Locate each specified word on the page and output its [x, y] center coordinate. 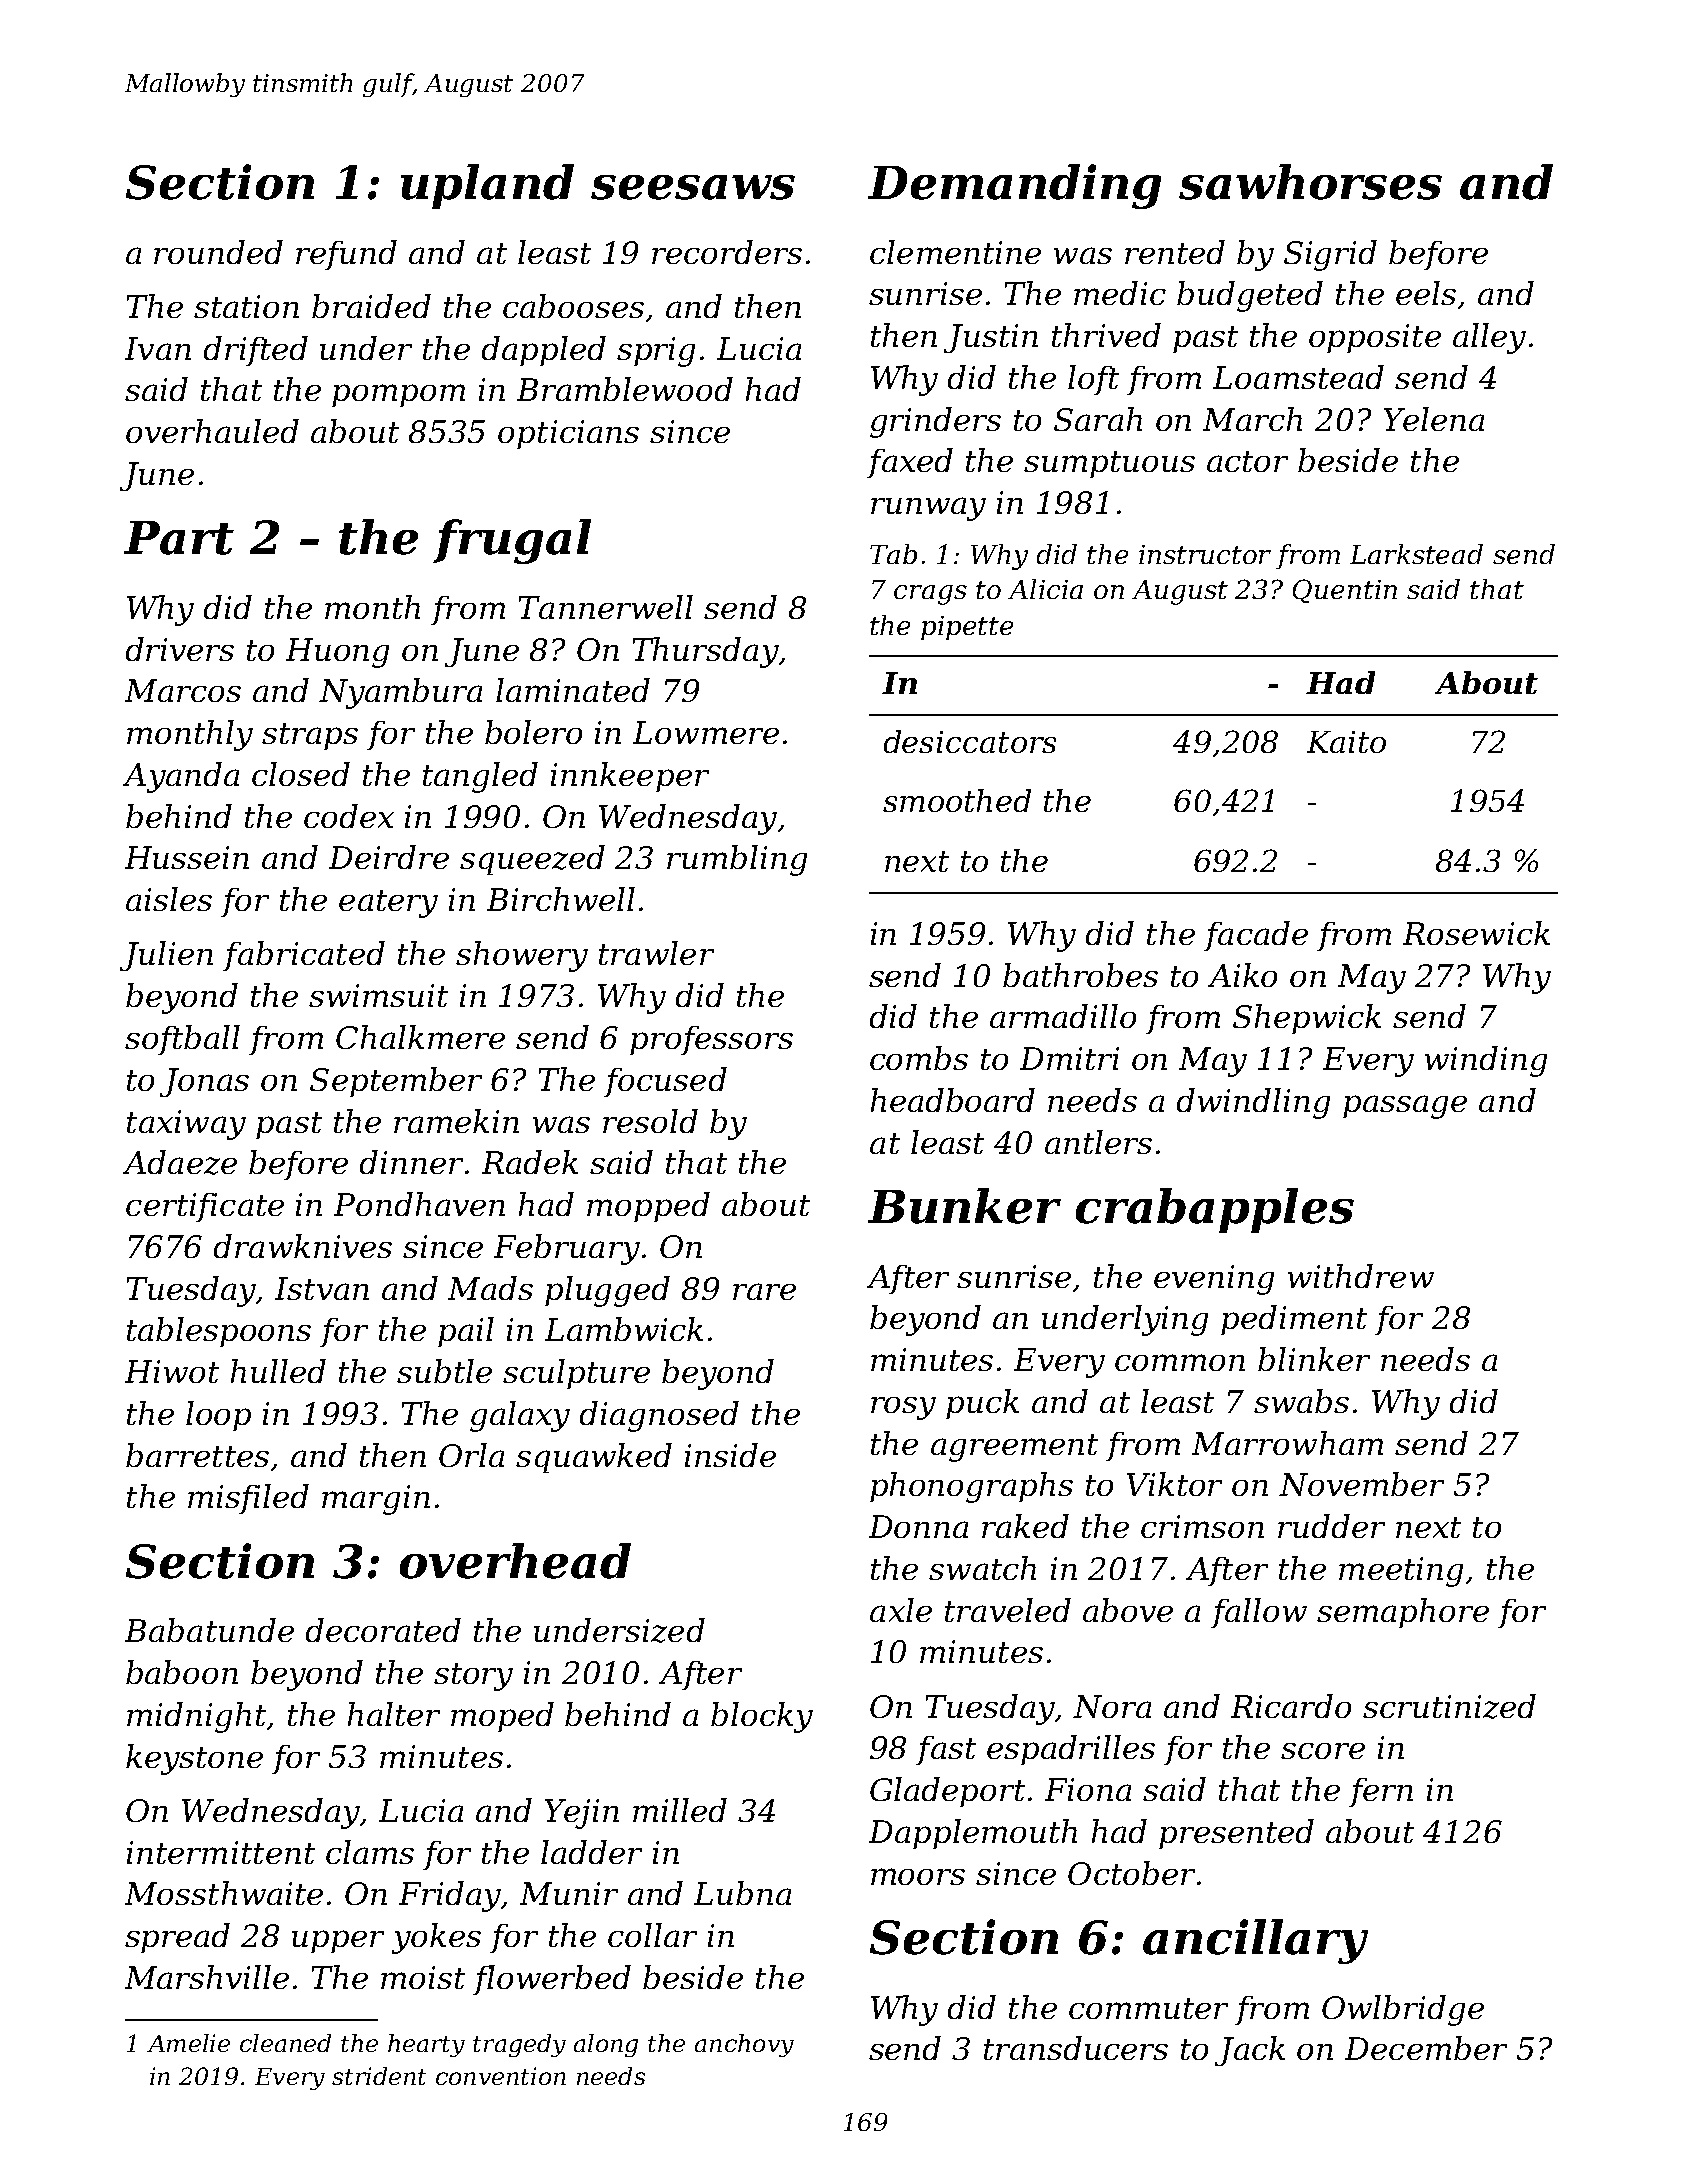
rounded [218, 252]
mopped [648, 1207]
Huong [337, 653]
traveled [1008, 1610]
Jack [1250, 2051]
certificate [205, 1207]
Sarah [1098, 419]
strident [379, 2076]
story [473, 1677]
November [1361, 1484]
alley [1489, 338]
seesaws [693, 187]
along [606, 2045]
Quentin [1345, 591]
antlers [1098, 1142]
